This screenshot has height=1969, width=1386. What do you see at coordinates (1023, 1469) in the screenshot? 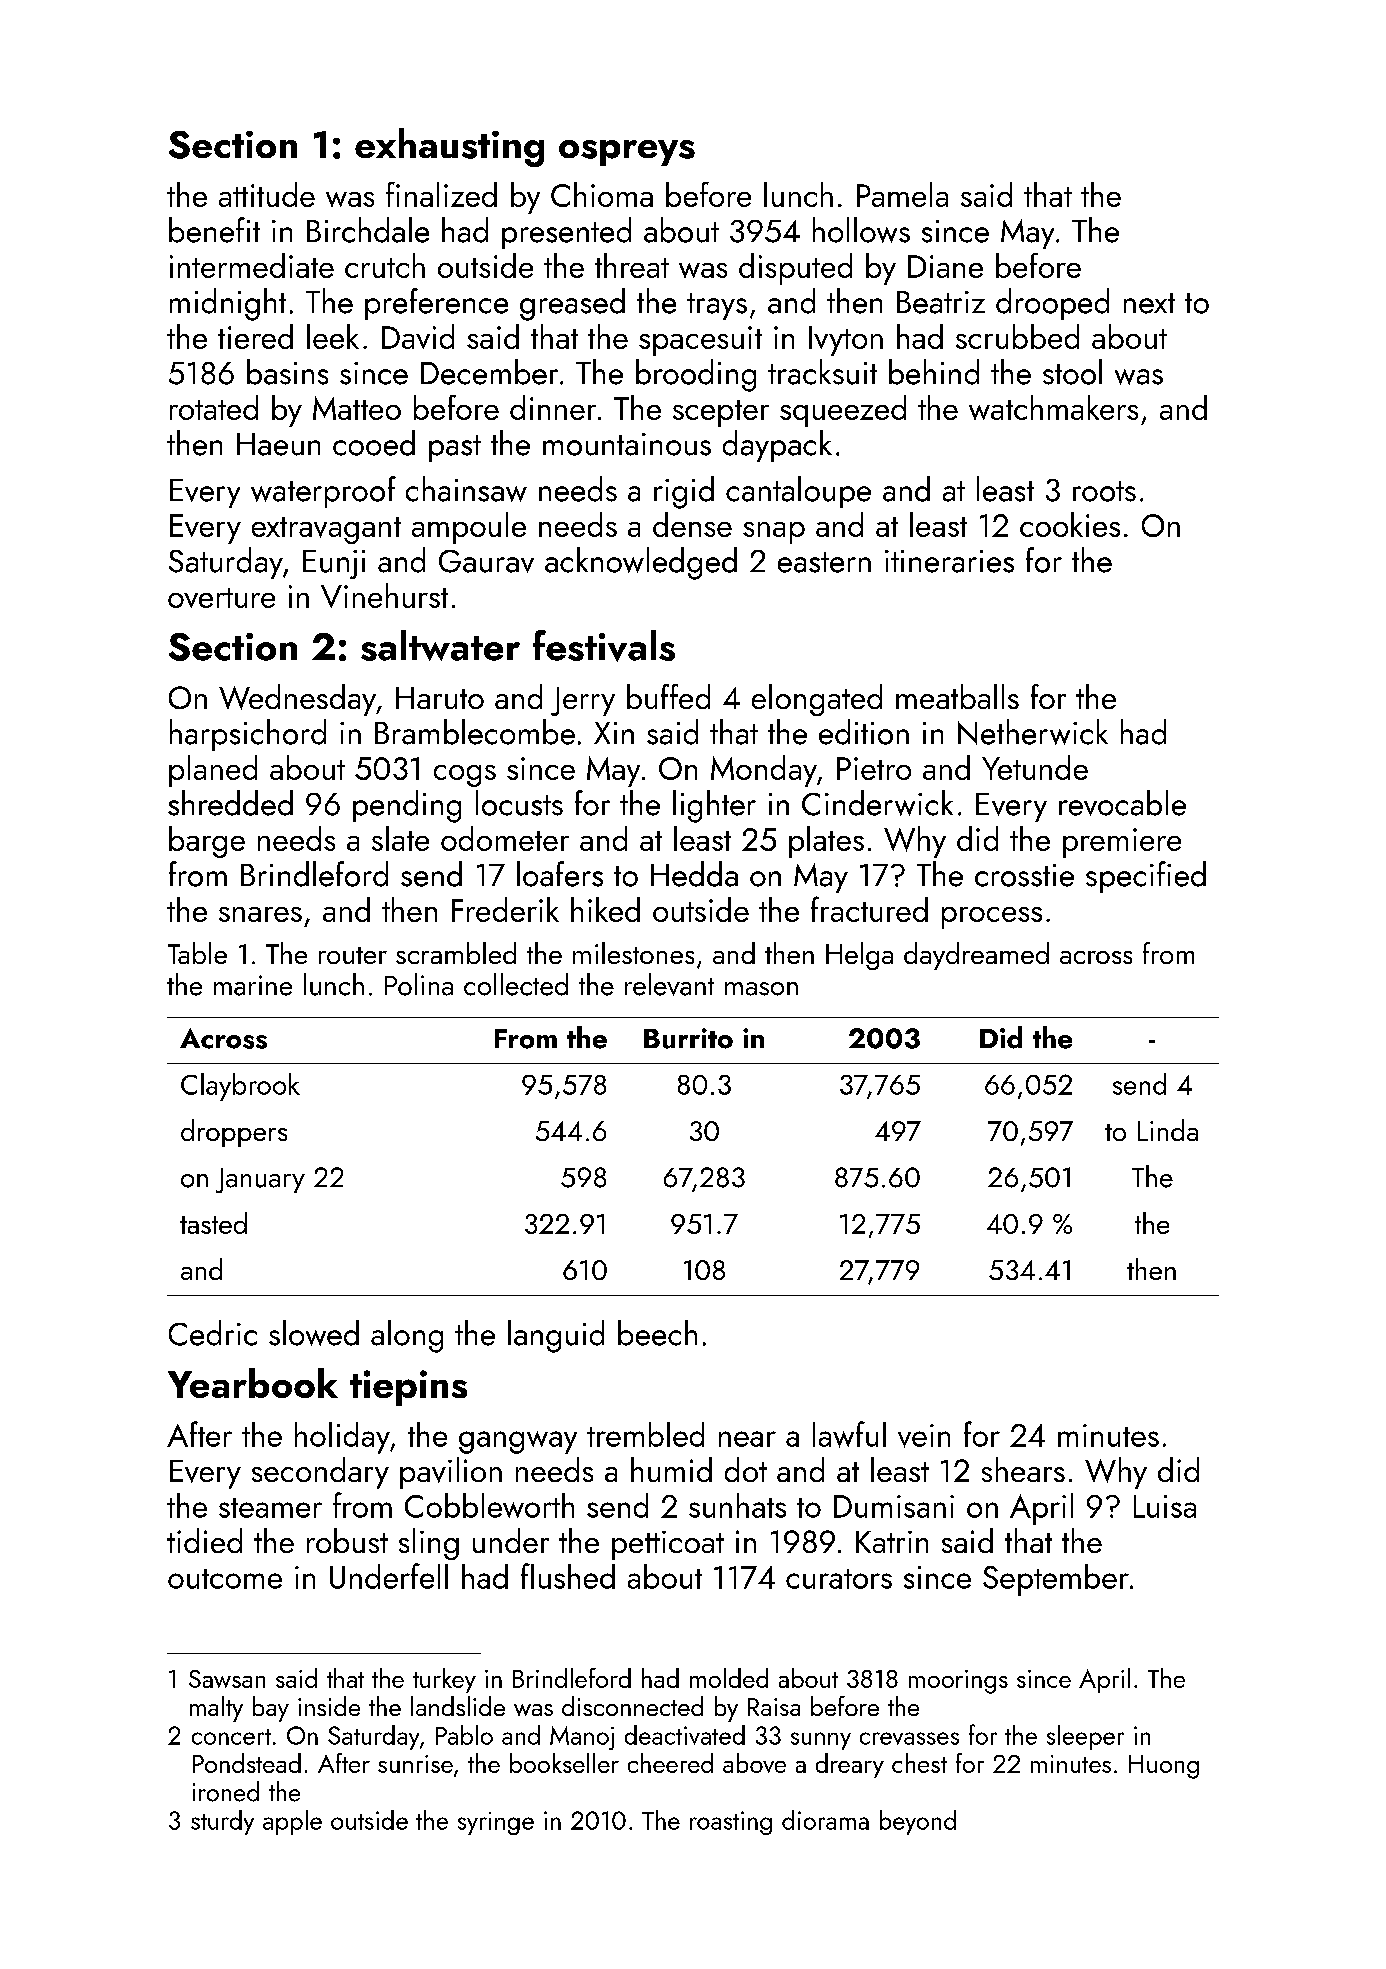
I see `shears` at bounding box center [1023, 1469].
